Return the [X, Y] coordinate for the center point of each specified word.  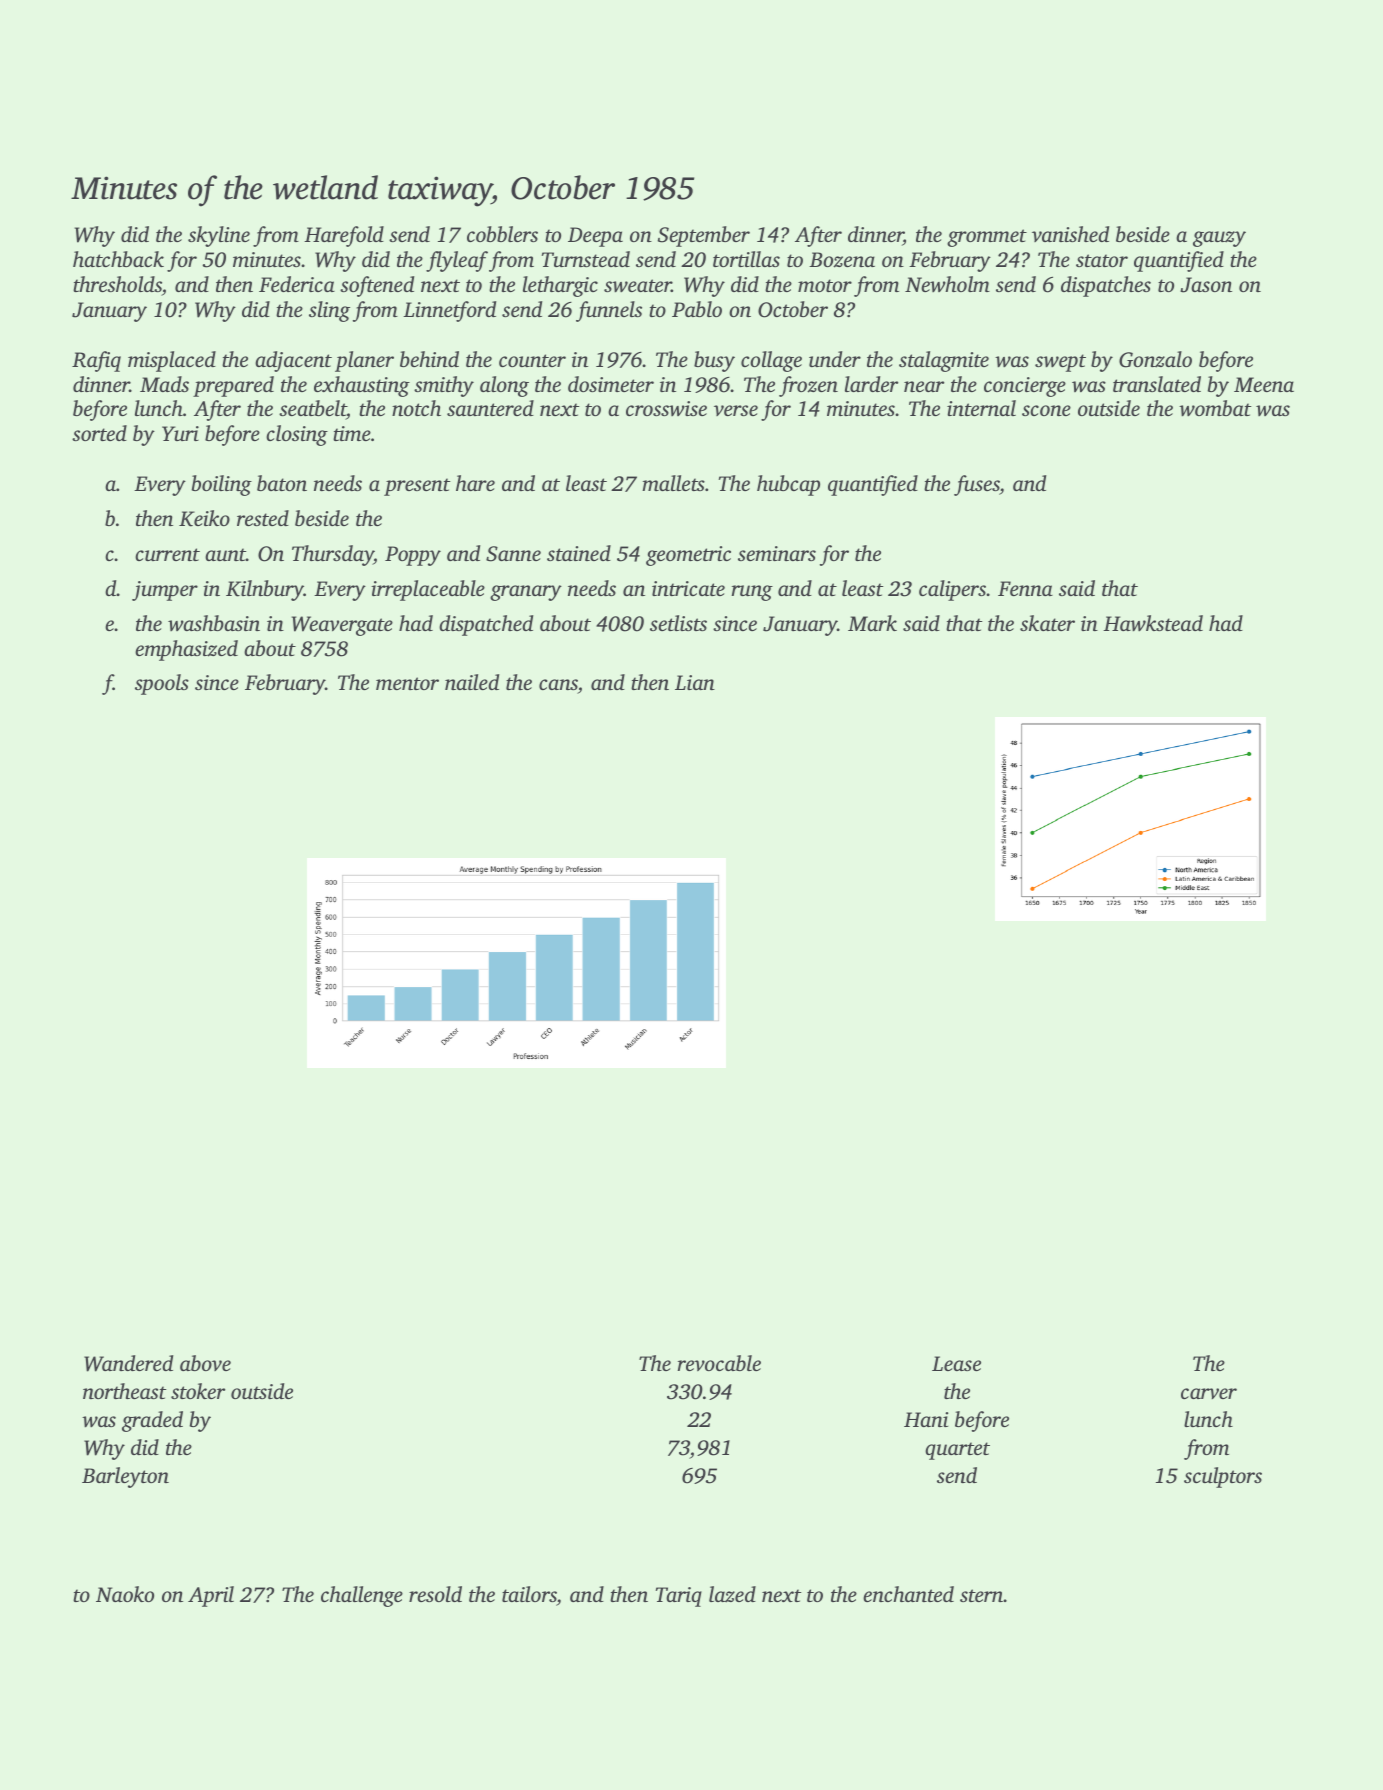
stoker [198, 1391]
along [504, 386]
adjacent [293, 361]
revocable [719, 1363]
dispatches [1106, 286]
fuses [977, 485]
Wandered [128, 1363]
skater [1047, 623]
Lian [695, 682]
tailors [529, 1594]
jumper [165, 591]
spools [162, 684]
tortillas [746, 259]
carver [1209, 1393]
